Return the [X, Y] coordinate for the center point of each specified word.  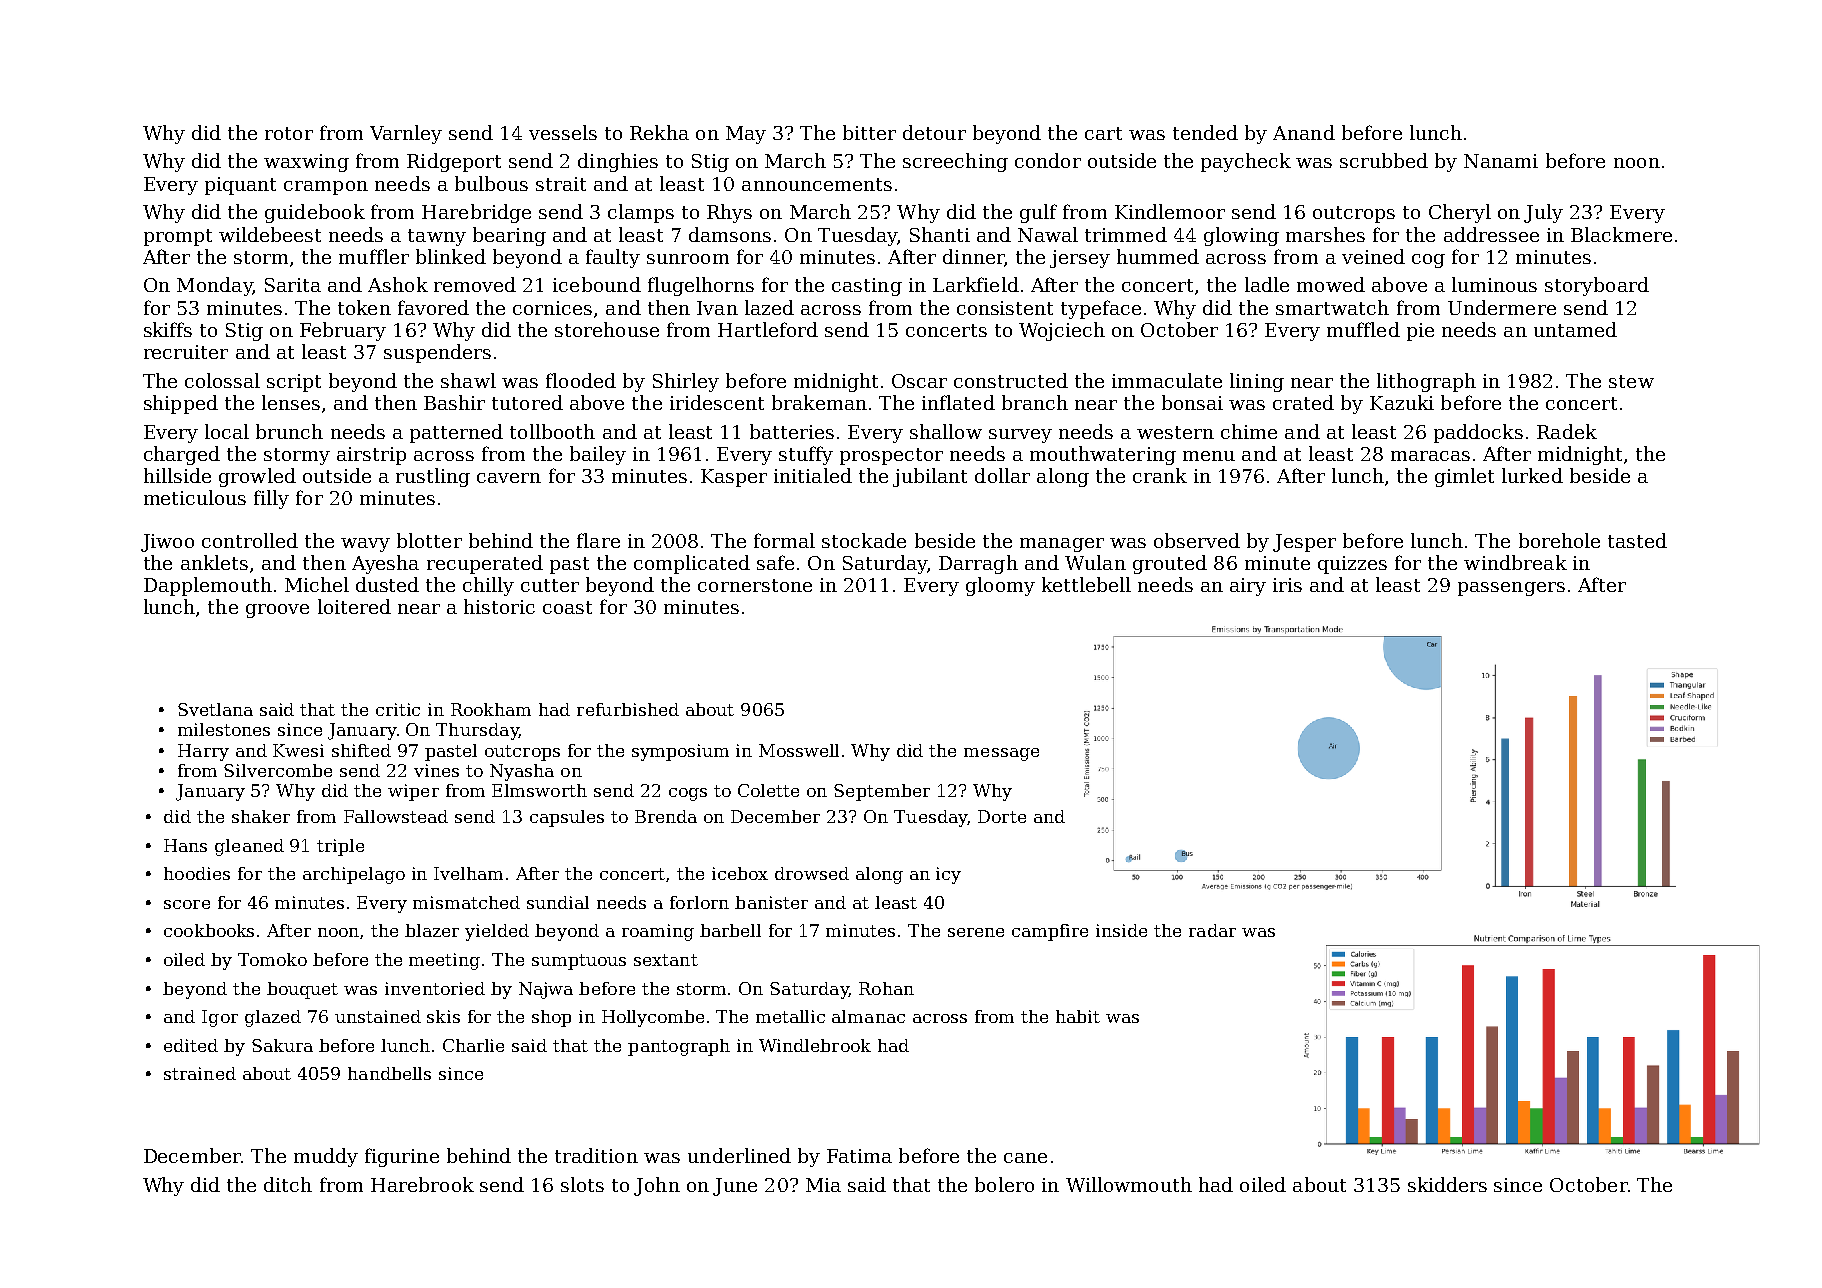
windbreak [1515, 562]
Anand [1304, 132]
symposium [680, 752]
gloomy [1000, 586]
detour [934, 132]
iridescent [717, 402]
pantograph [679, 1047]
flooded [581, 380]
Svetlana [215, 709]
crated [1303, 402]
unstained [378, 1016]
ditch [288, 1184]
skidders [1447, 1184]
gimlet [1464, 477]
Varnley [406, 134]
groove [277, 611]
